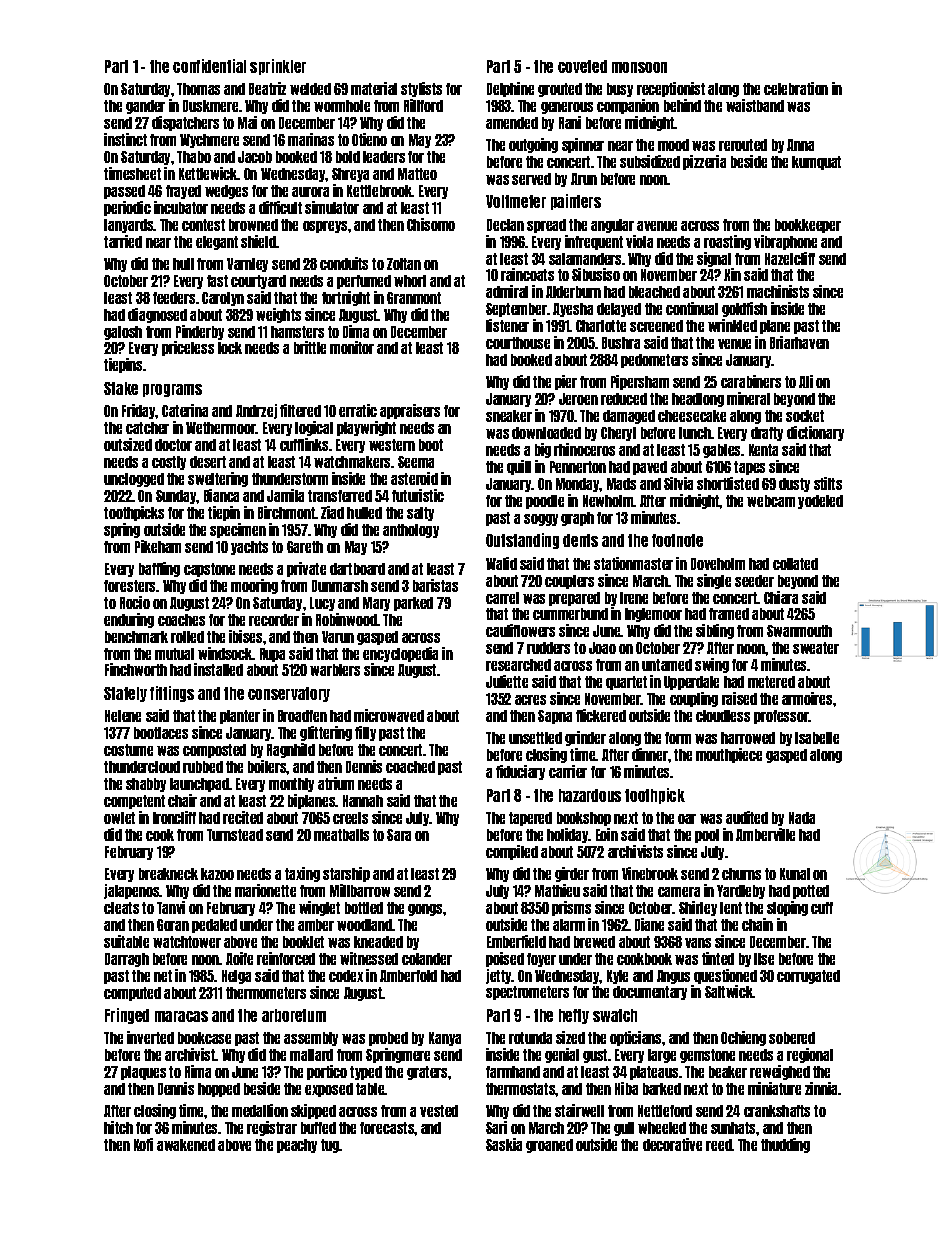 The width and height of the image is (952, 1233). What do you see at coordinates (549, 1146) in the image?
I see `groaned` at bounding box center [549, 1146].
